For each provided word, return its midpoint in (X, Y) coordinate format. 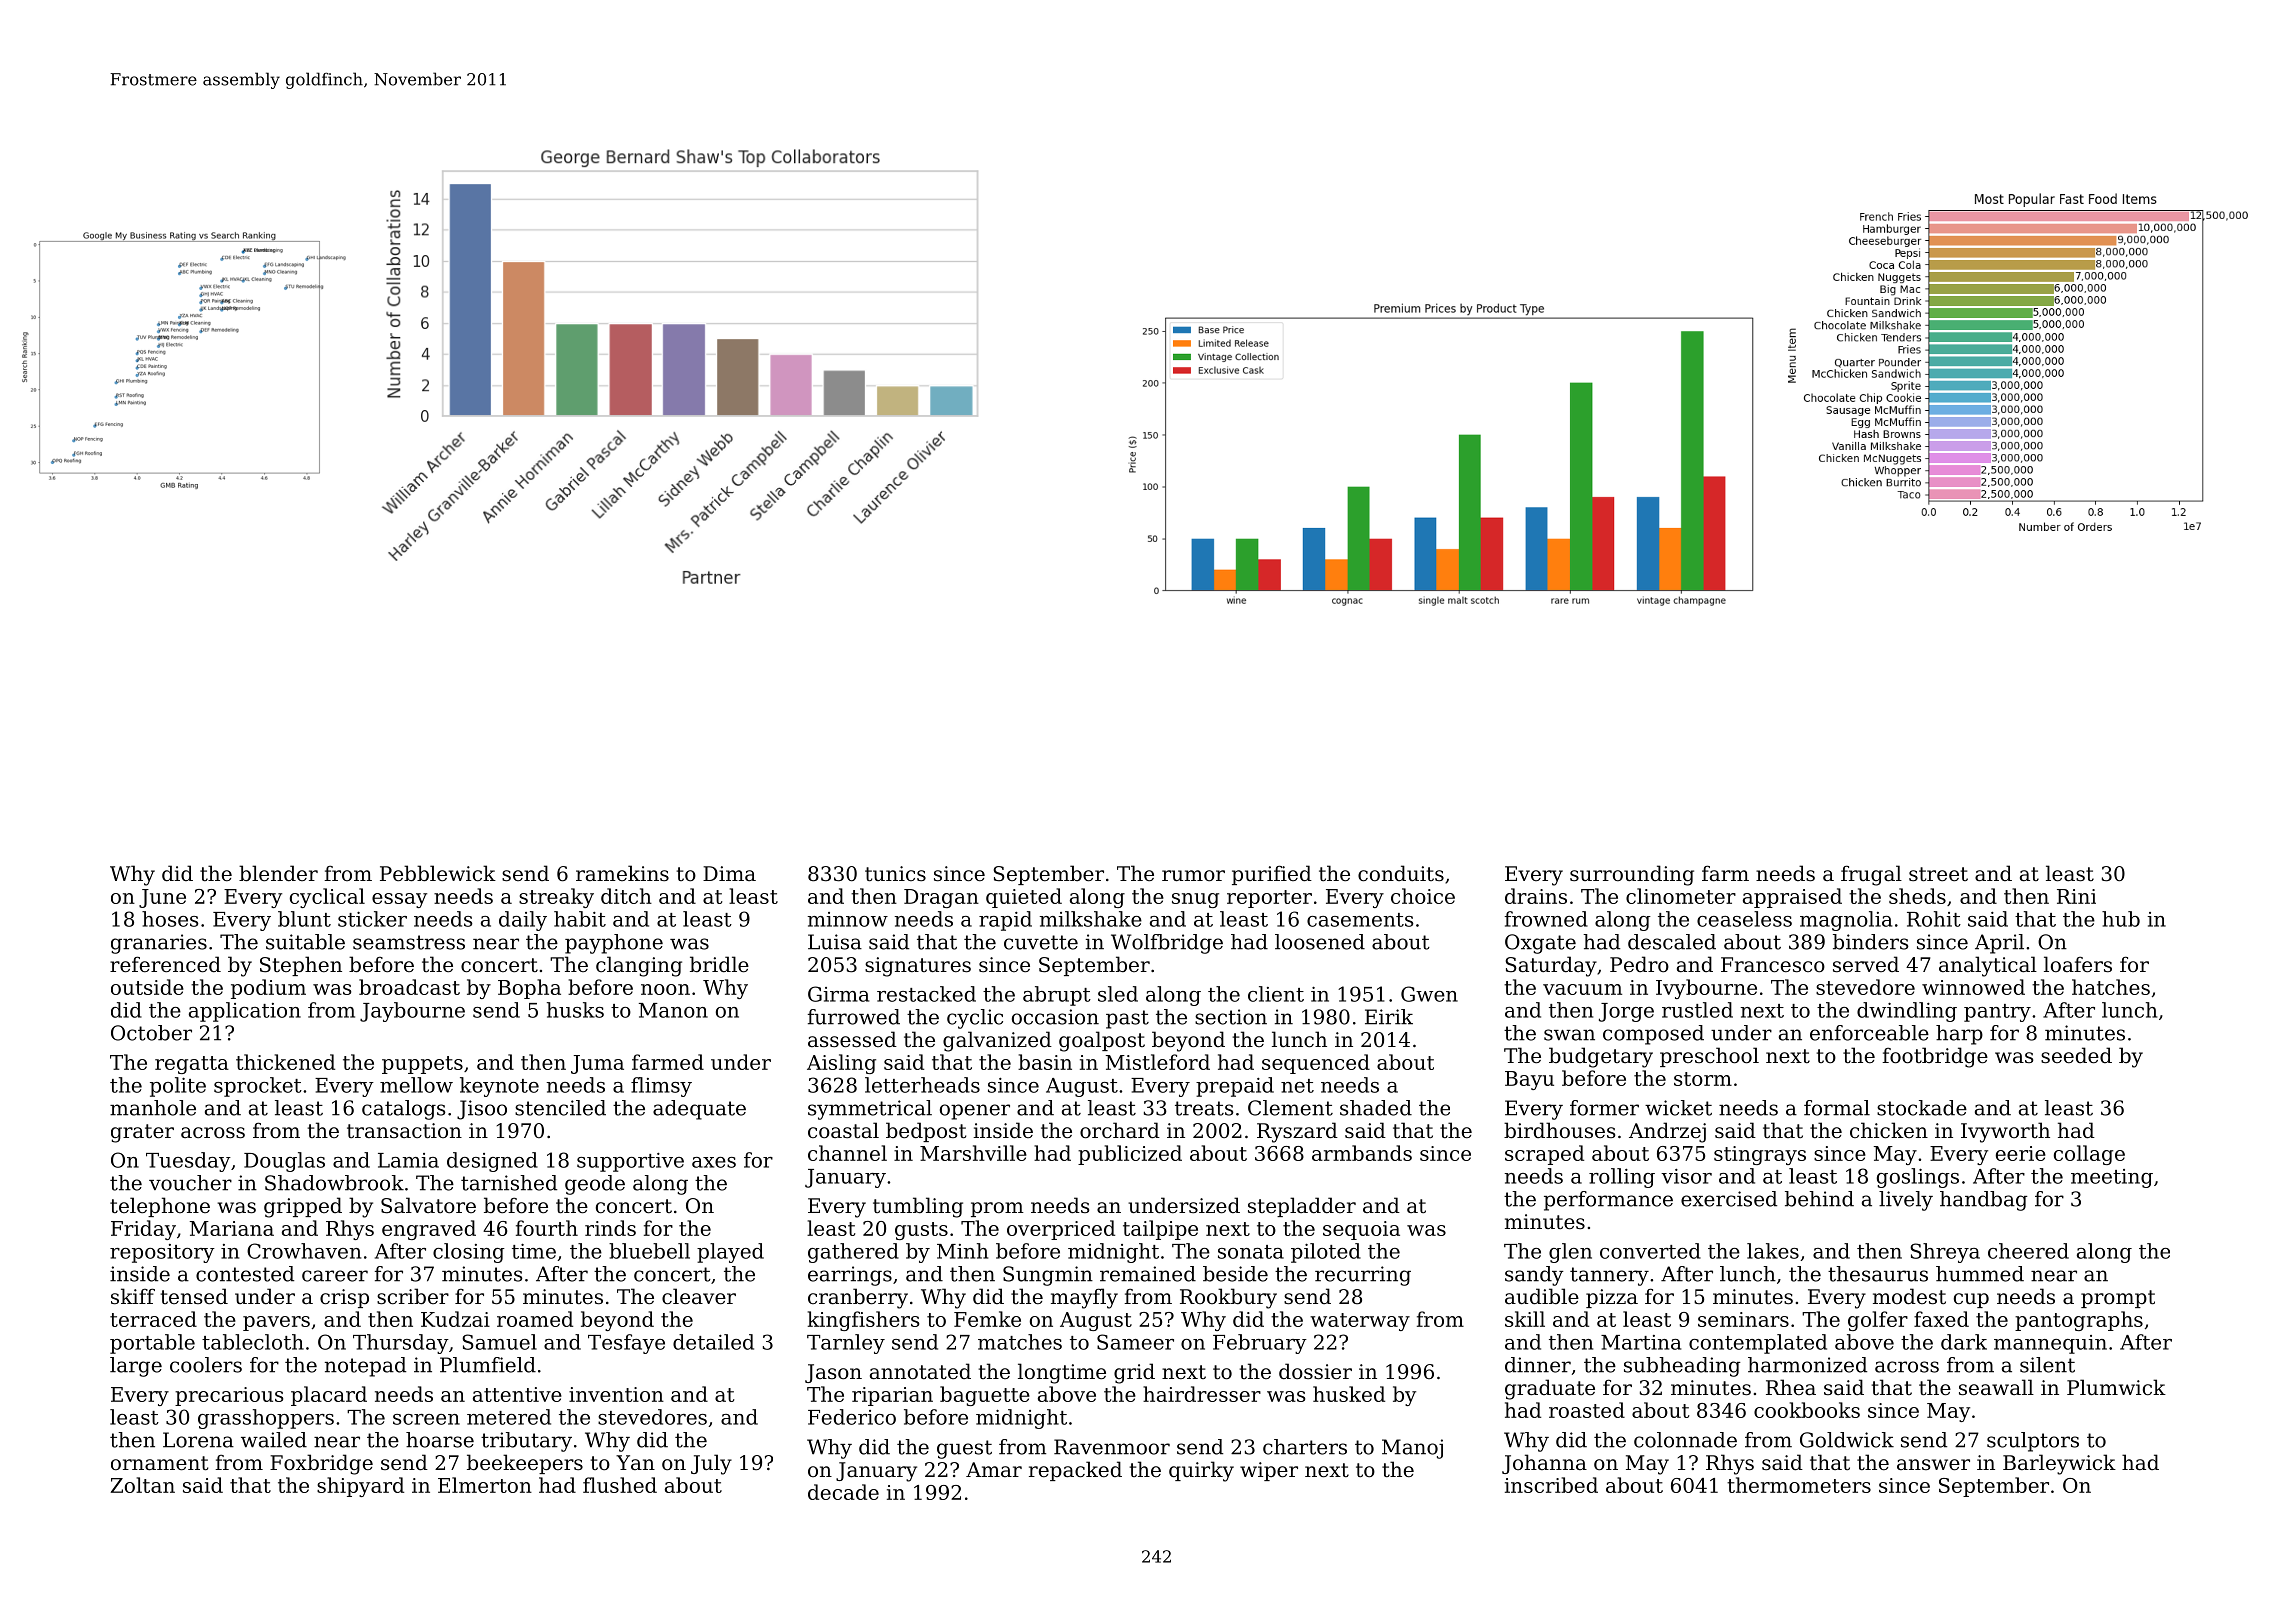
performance (1608, 1201)
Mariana (232, 1228)
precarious (229, 1396)
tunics (895, 873)
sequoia (1361, 1230)
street (1938, 874)
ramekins (622, 873)
